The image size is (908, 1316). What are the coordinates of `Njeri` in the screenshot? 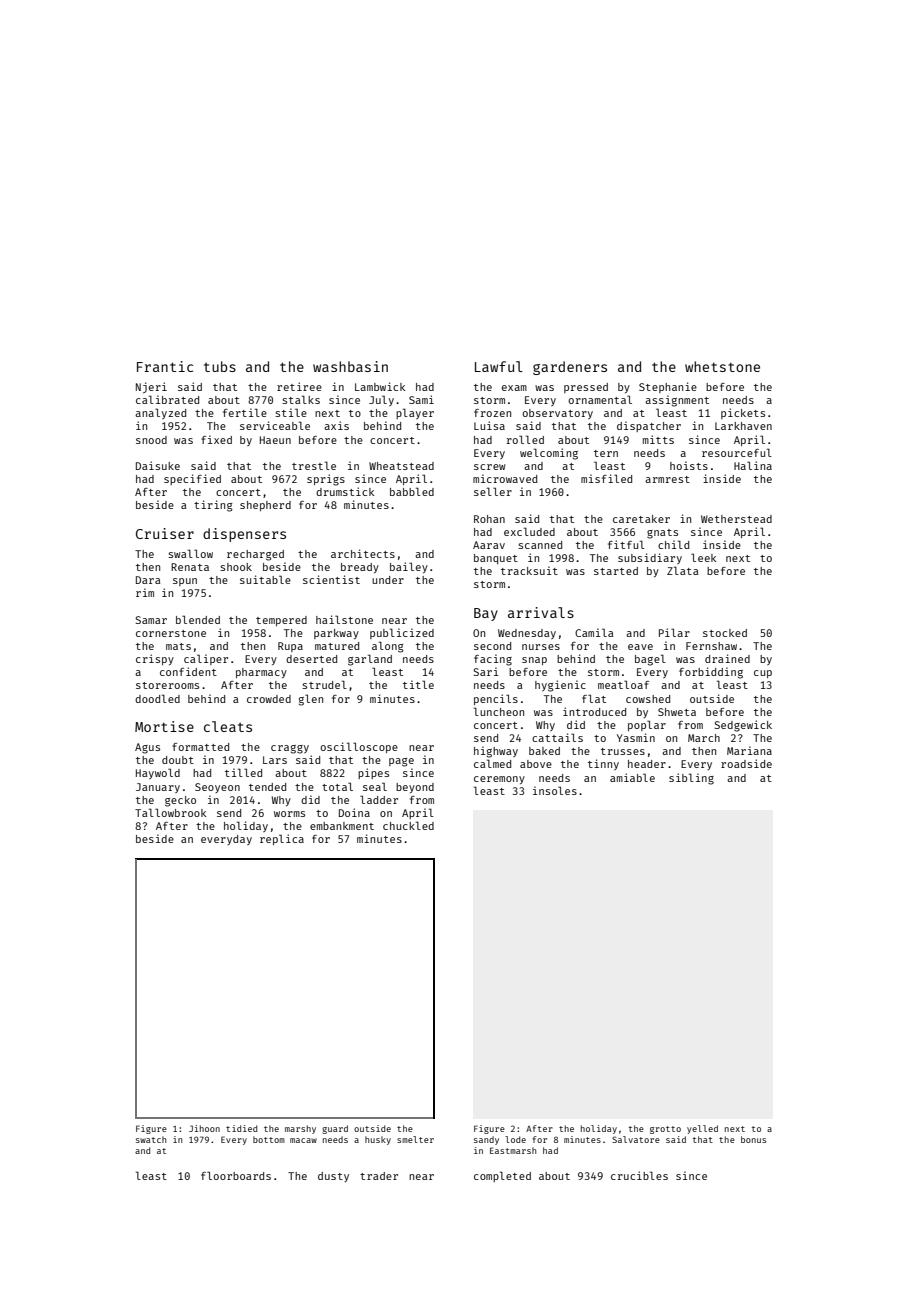 It's located at (151, 388).
